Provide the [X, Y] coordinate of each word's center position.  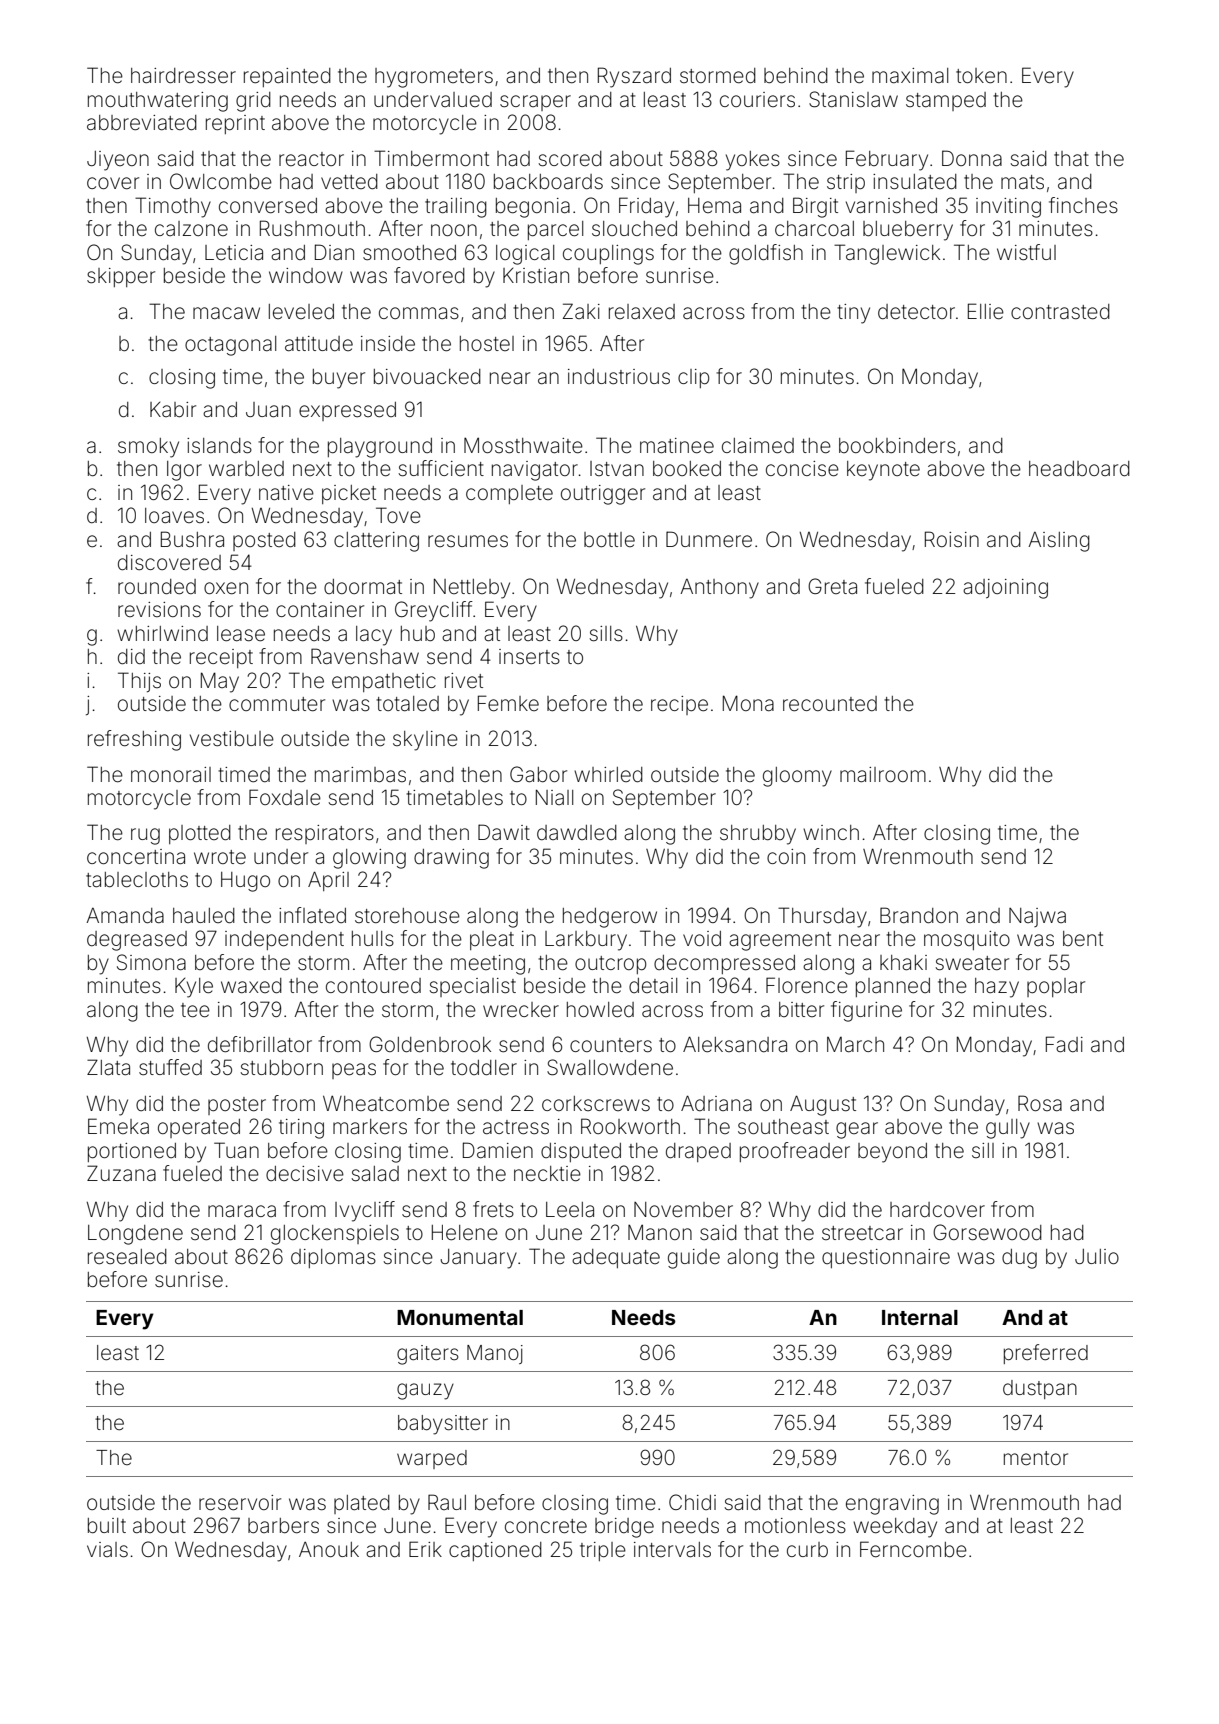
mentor [1036, 1458]
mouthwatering [158, 102]
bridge [624, 1528]
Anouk [329, 1549]
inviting [1008, 208]
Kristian [536, 275]
